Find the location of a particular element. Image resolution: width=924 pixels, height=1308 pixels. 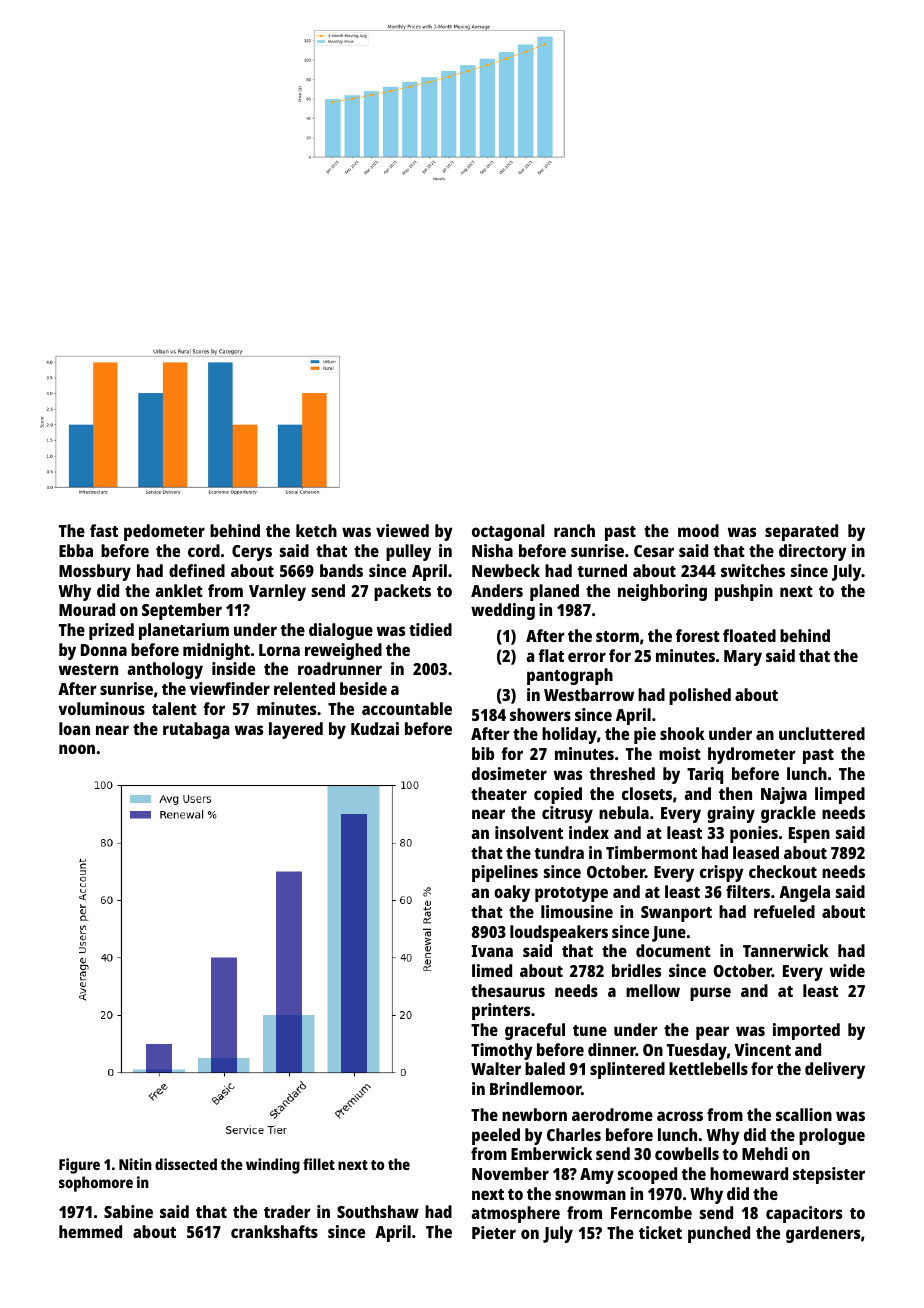

scallion is located at coordinates (804, 1114).
